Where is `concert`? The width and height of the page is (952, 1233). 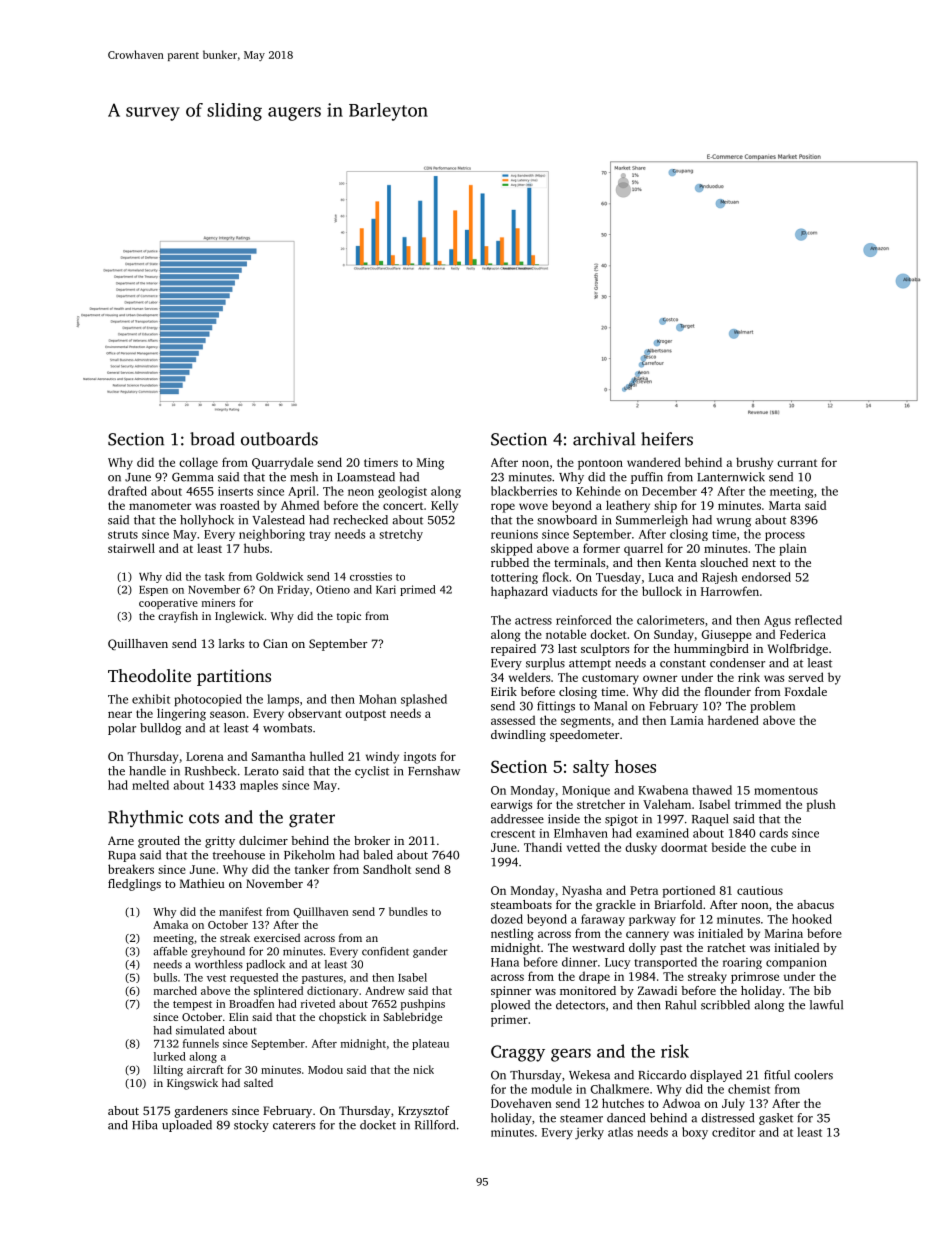 concert is located at coordinates (403, 506).
